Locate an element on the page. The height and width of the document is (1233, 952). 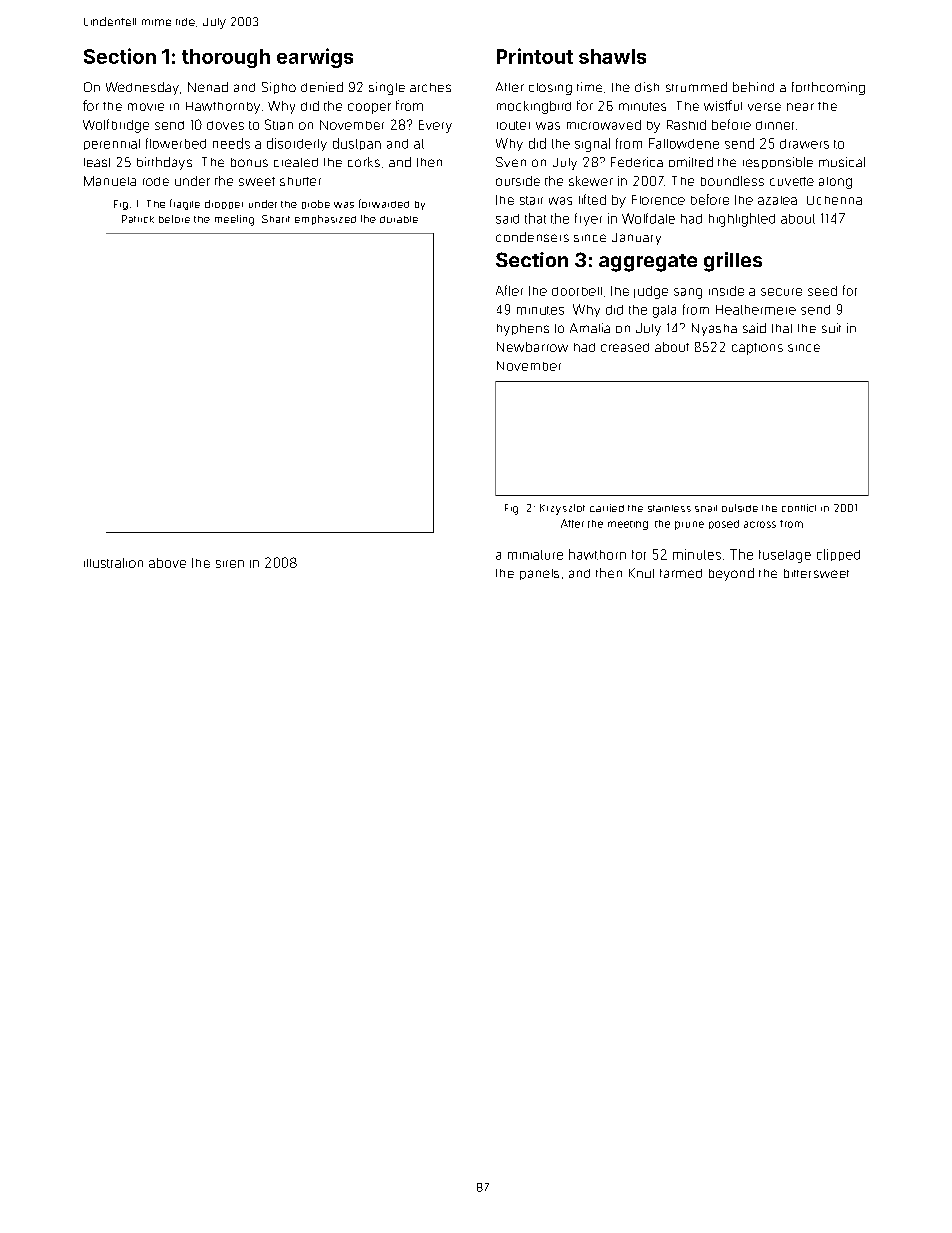
carried is located at coordinates (607, 508).
